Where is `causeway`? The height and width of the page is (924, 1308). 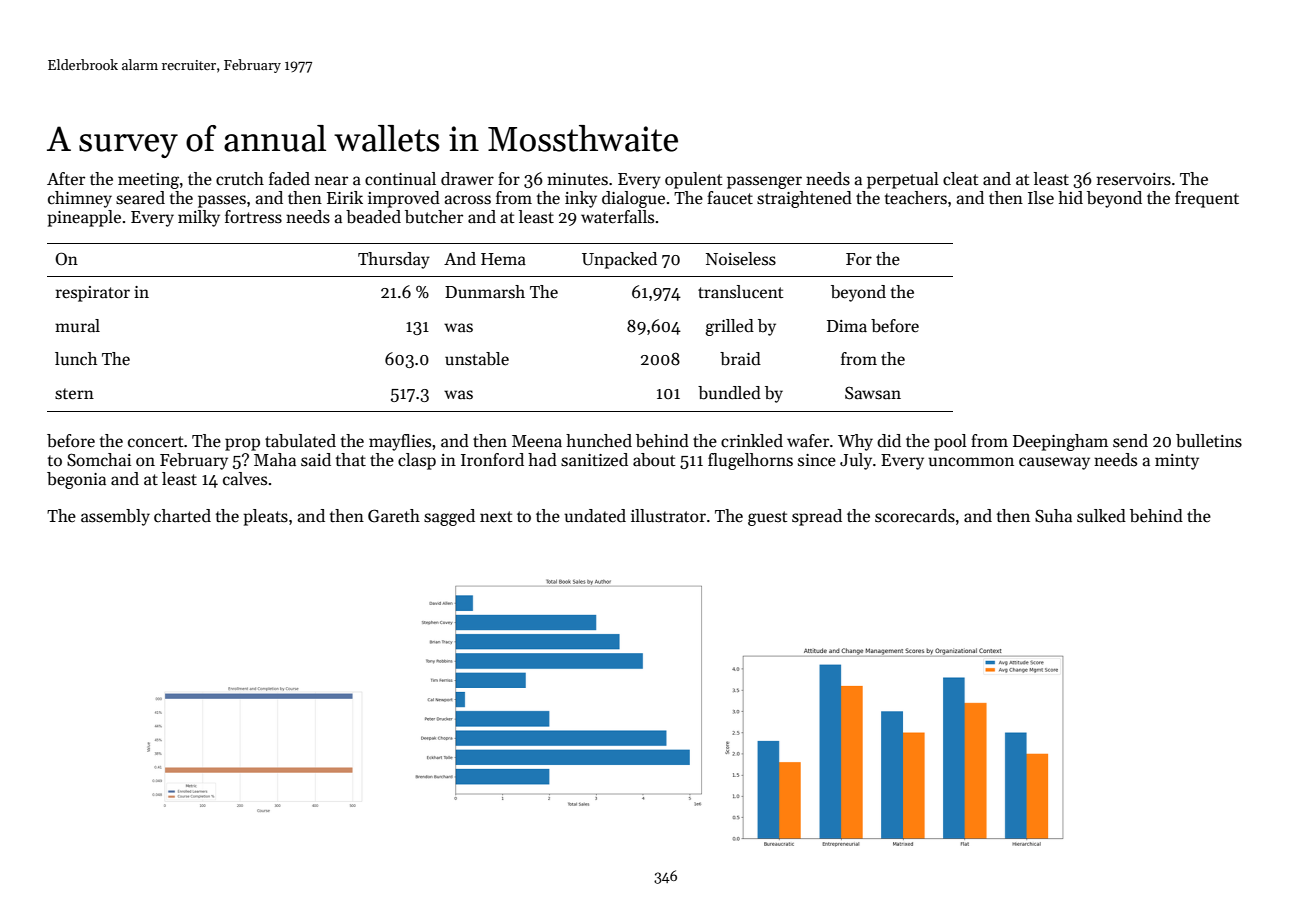
causeway is located at coordinates (1054, 463).
